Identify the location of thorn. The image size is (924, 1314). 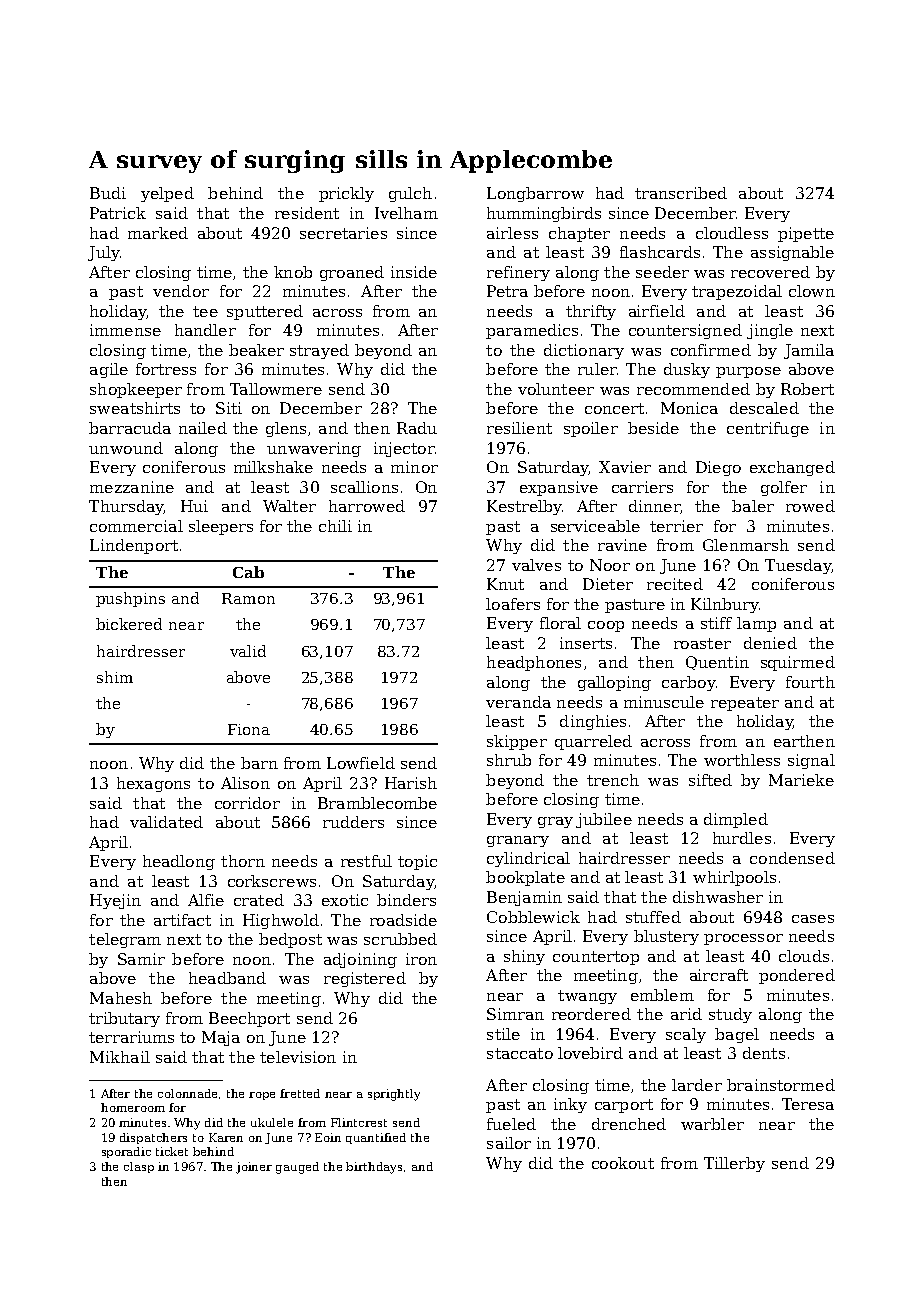
(243, 861).
